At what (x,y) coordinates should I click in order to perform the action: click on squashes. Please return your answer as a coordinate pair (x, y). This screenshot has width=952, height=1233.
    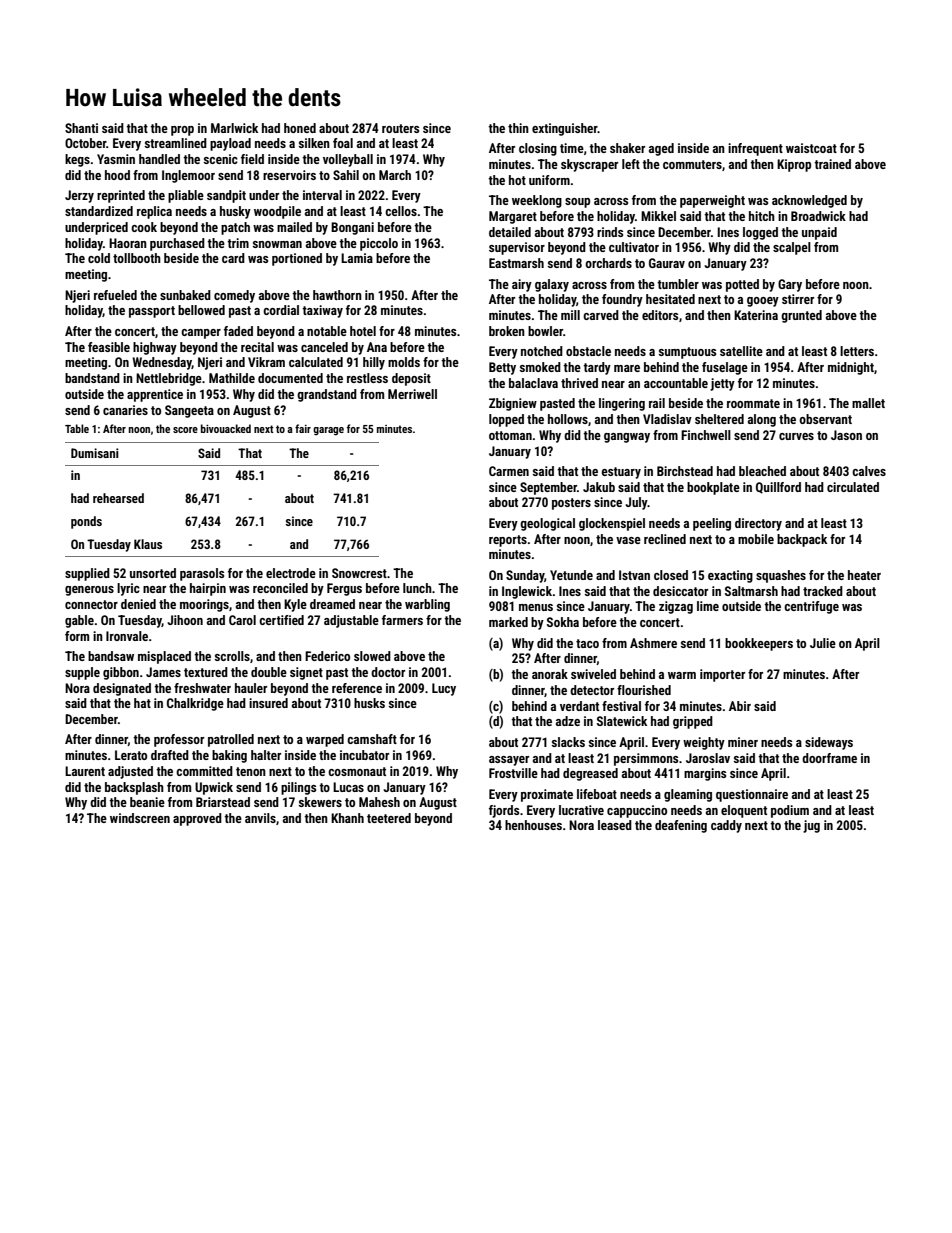
    Looking at the image, I should click on (781, 576).
